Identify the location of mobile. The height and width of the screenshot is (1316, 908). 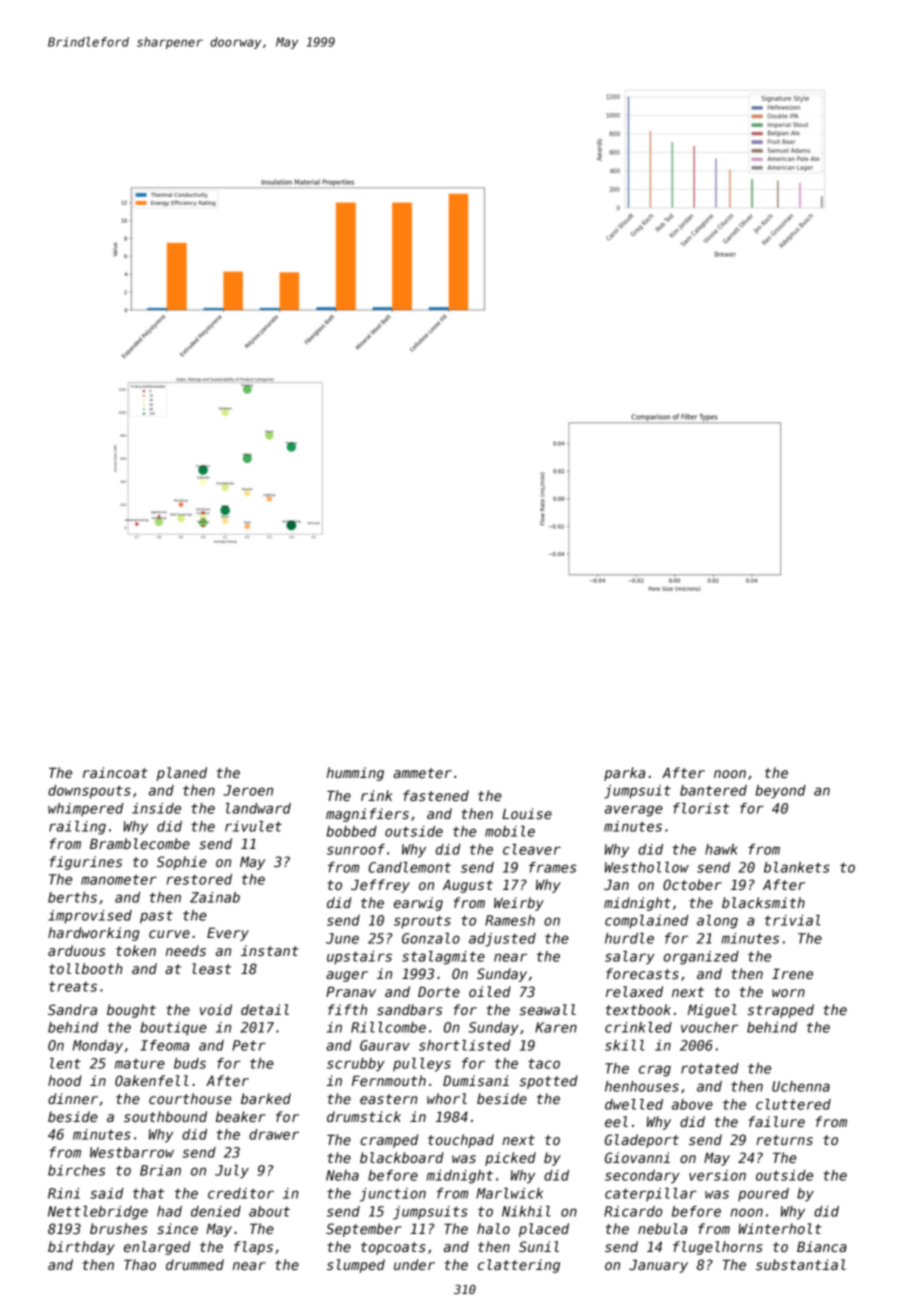
(510, 831).
